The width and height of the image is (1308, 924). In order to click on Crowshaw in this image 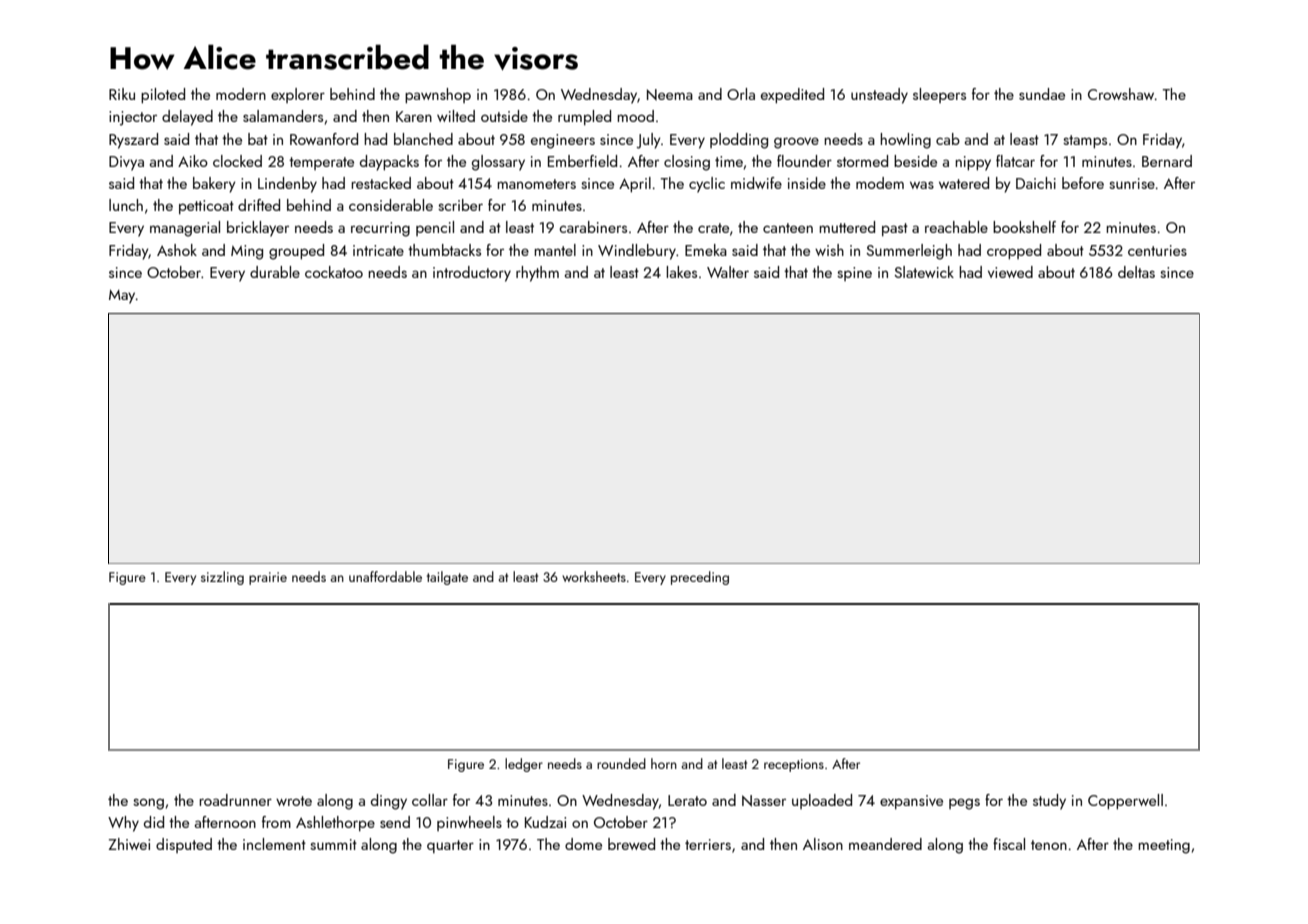, I will do `click(1121, 94)`.
